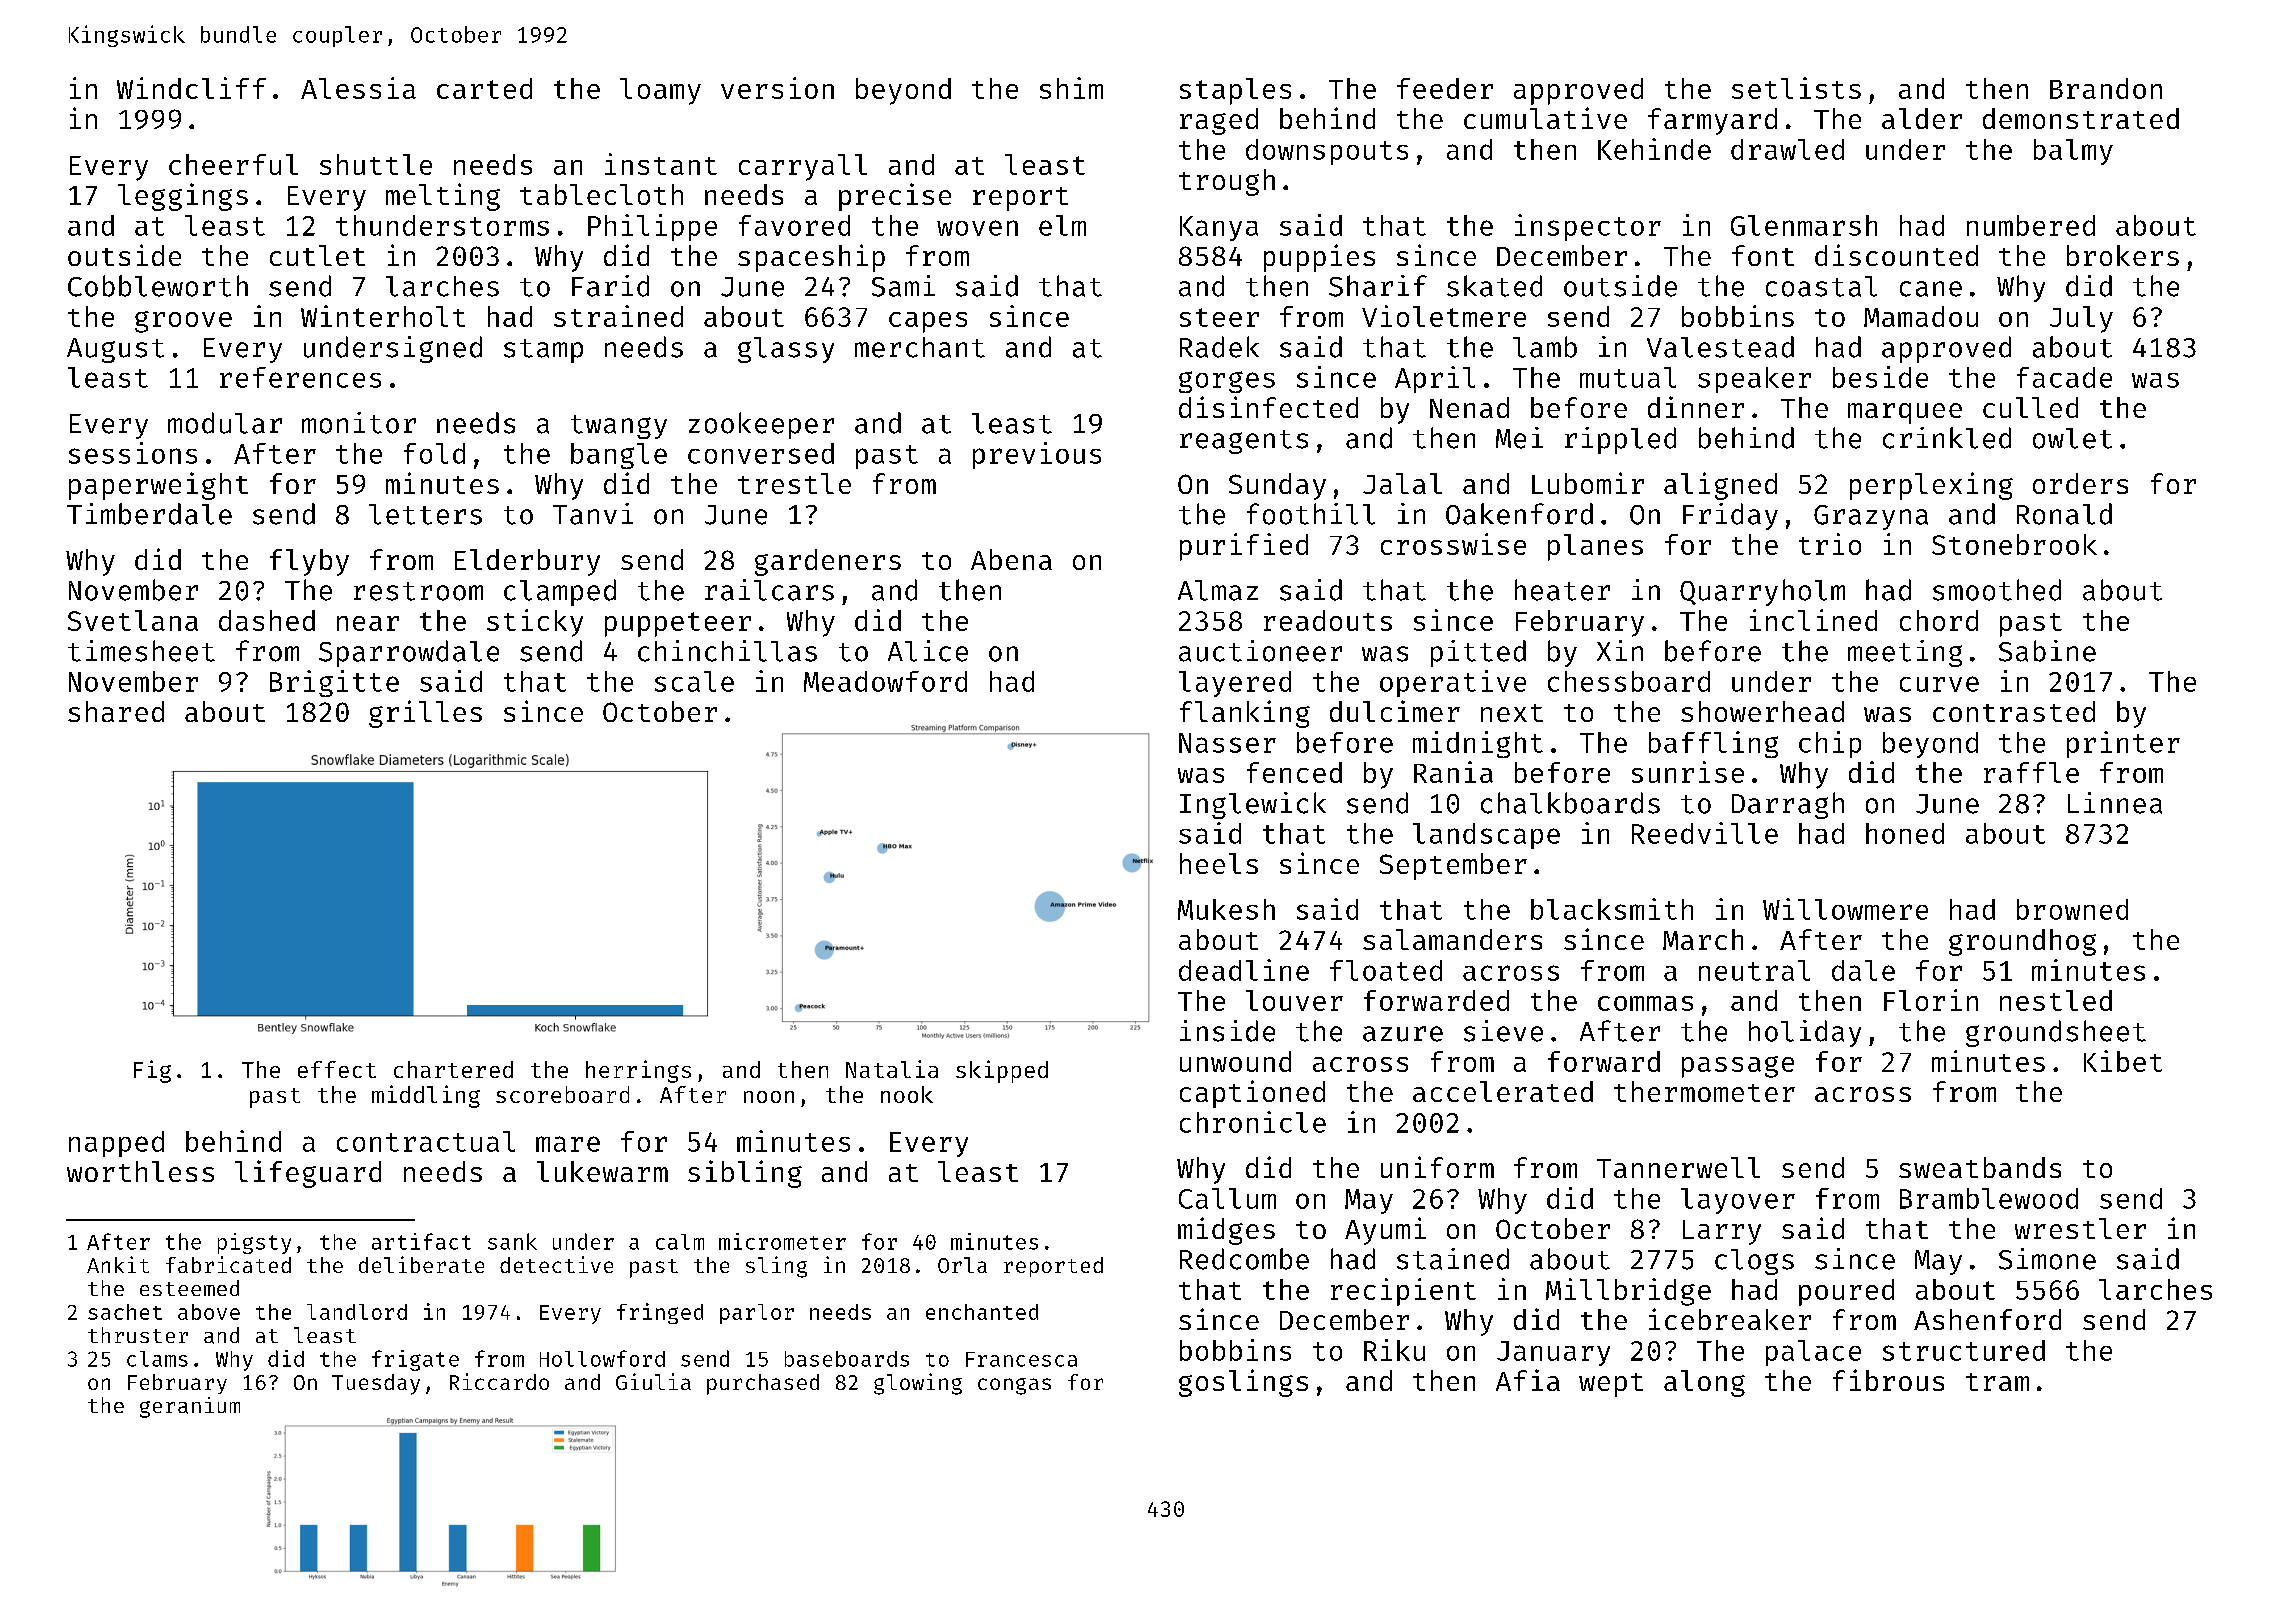 The image size is (2292, 1620). What do you see at coordinates (425, 714) in the image?
I see `grilles` at bounding box center [425, 714].
